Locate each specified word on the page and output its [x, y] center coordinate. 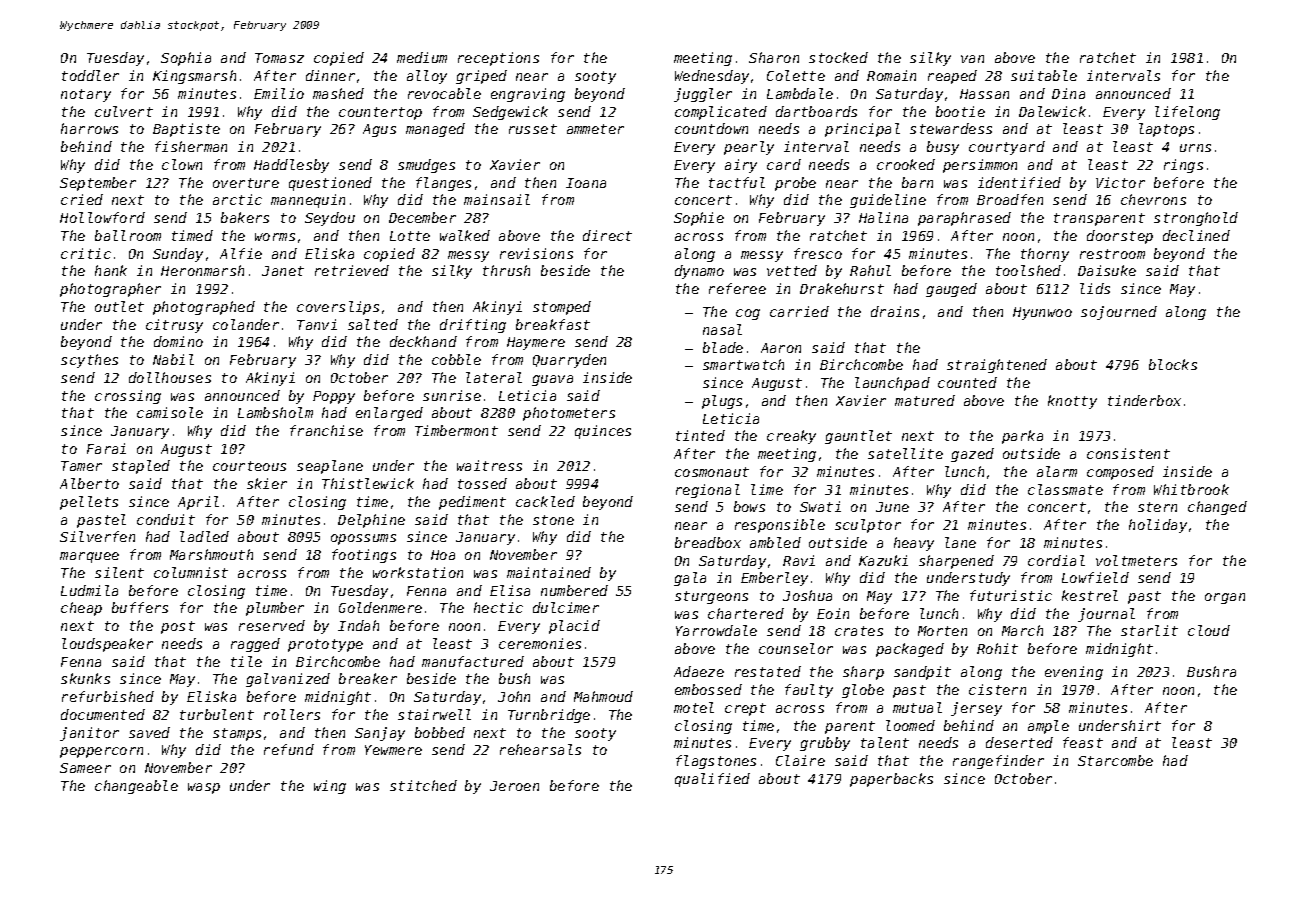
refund [289, 749]
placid [574, 627]
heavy [914, 544]
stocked [838, 57]
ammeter [595, 129]
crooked [906, 164]
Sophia [186, 59]
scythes [89, 361]
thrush [506, 270]
